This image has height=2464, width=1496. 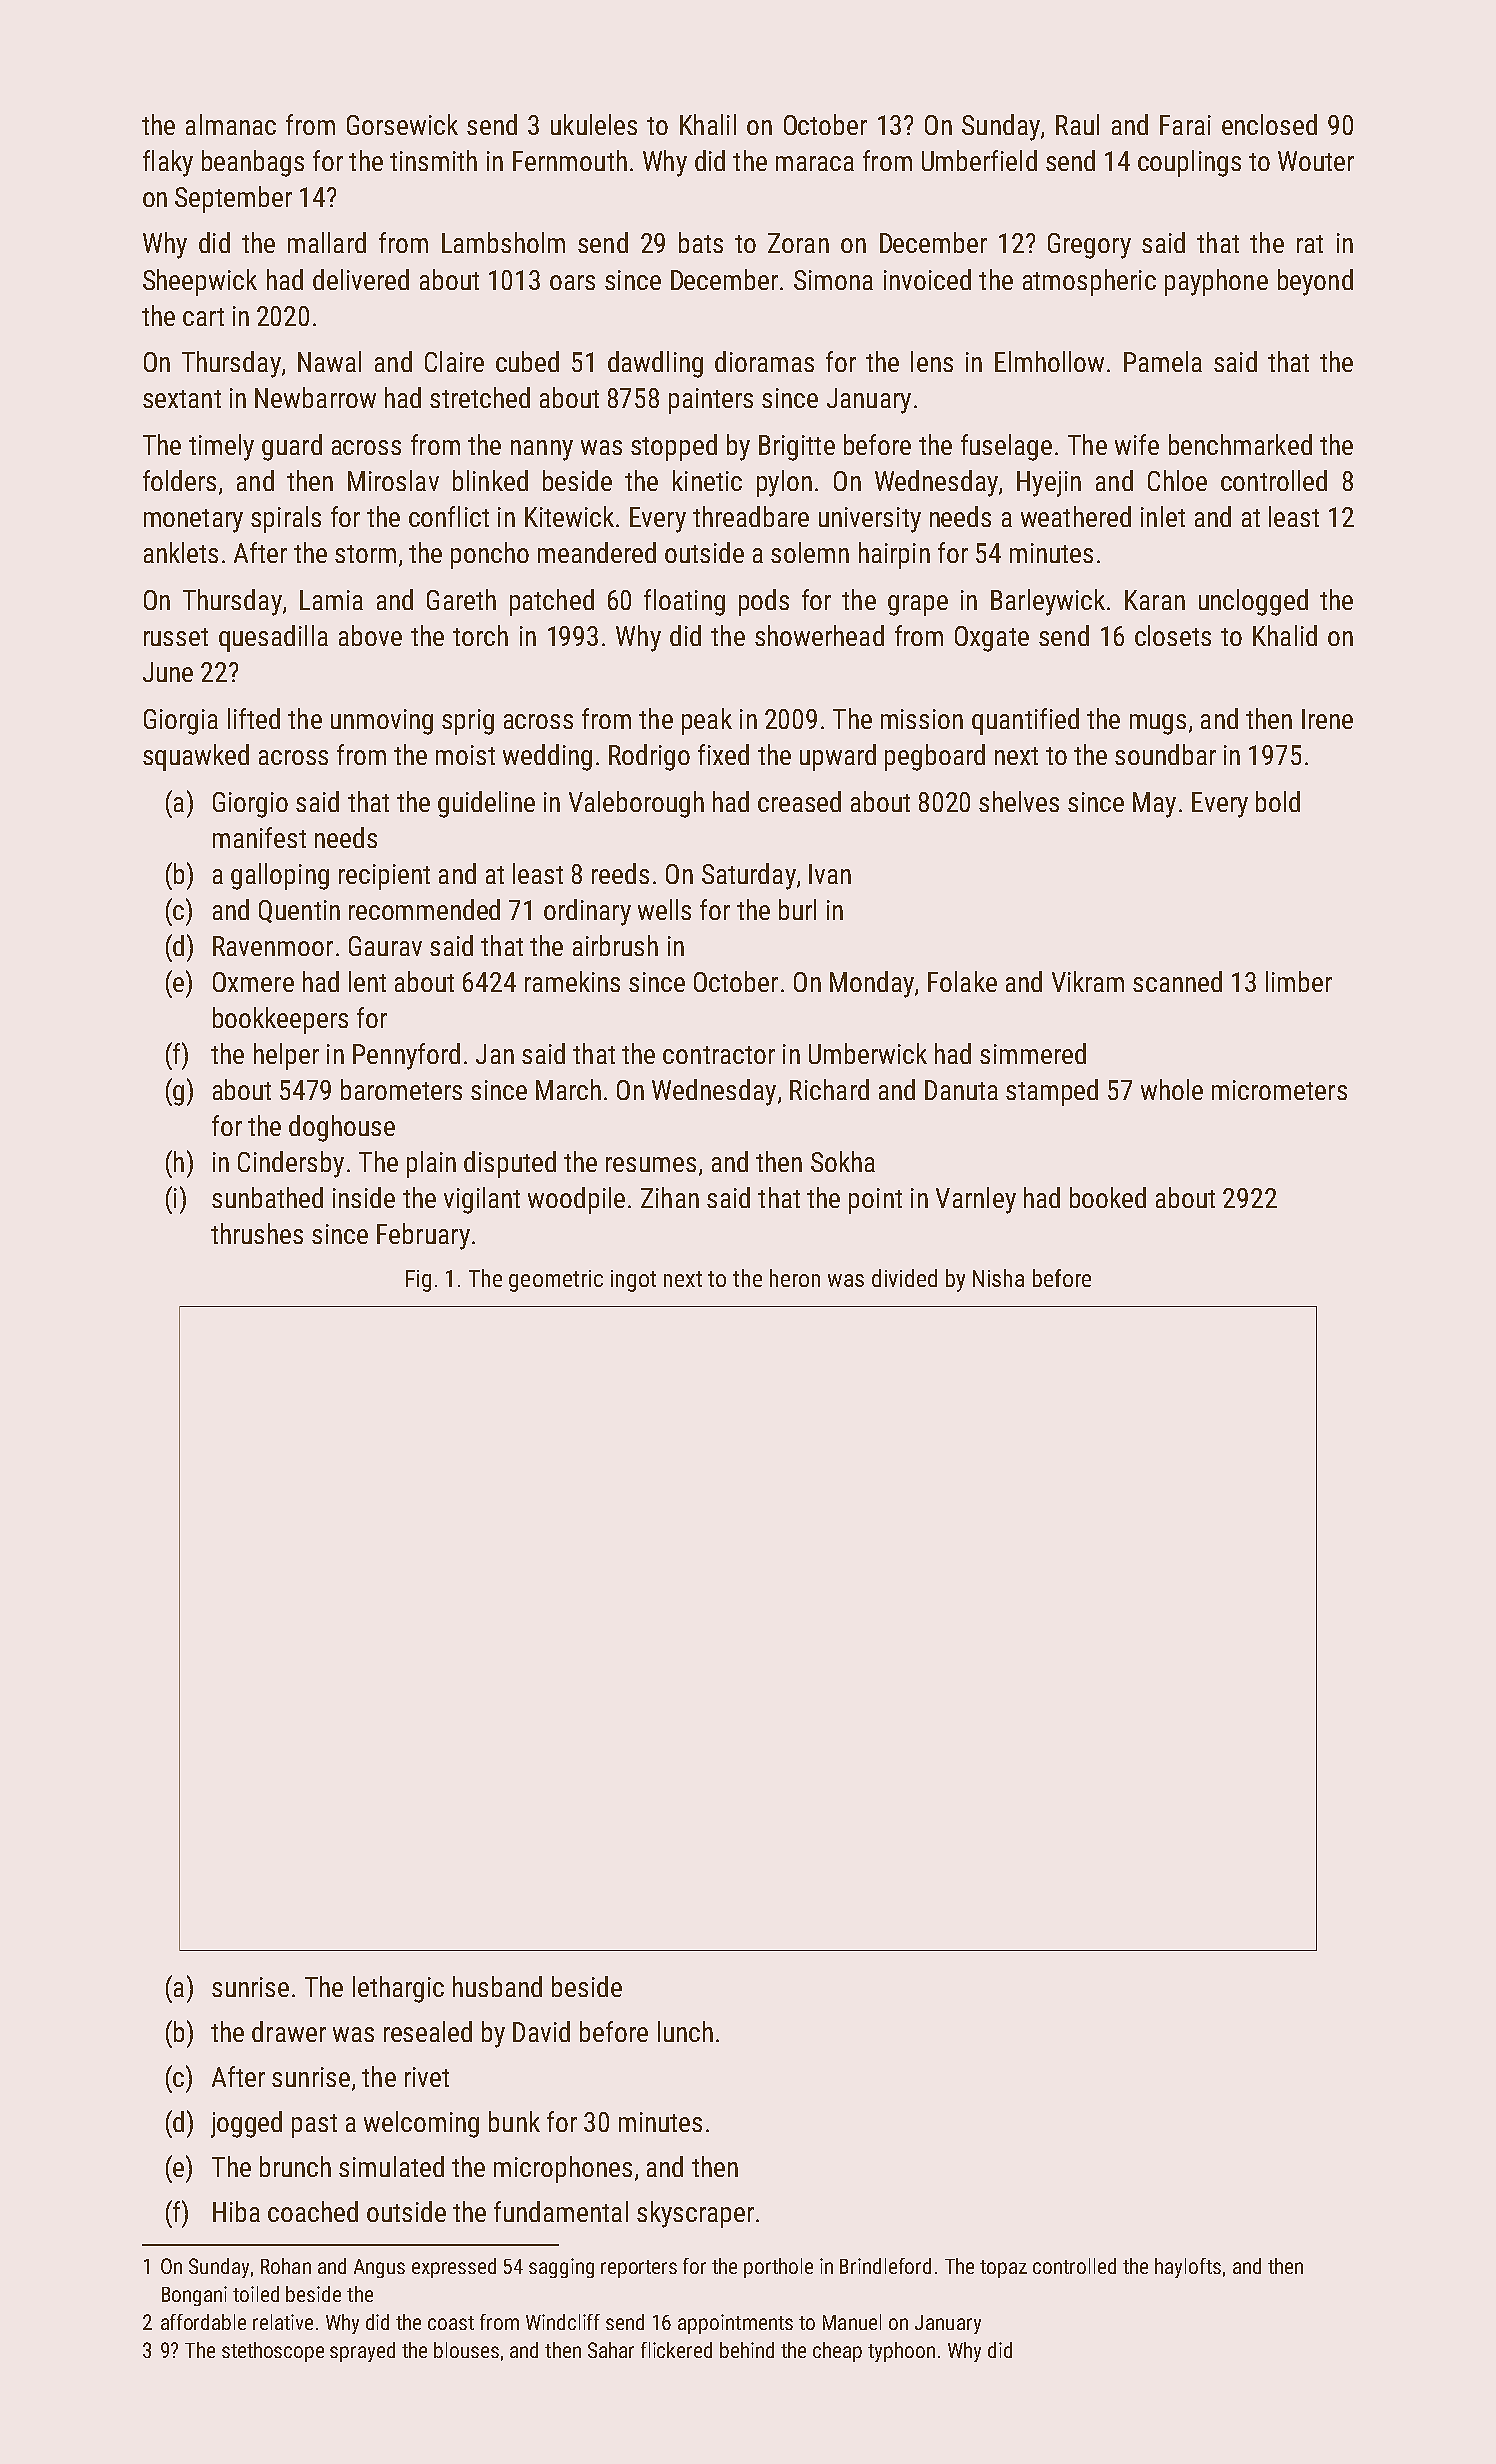 I want to click on folders, so click(x=179, y=480).
